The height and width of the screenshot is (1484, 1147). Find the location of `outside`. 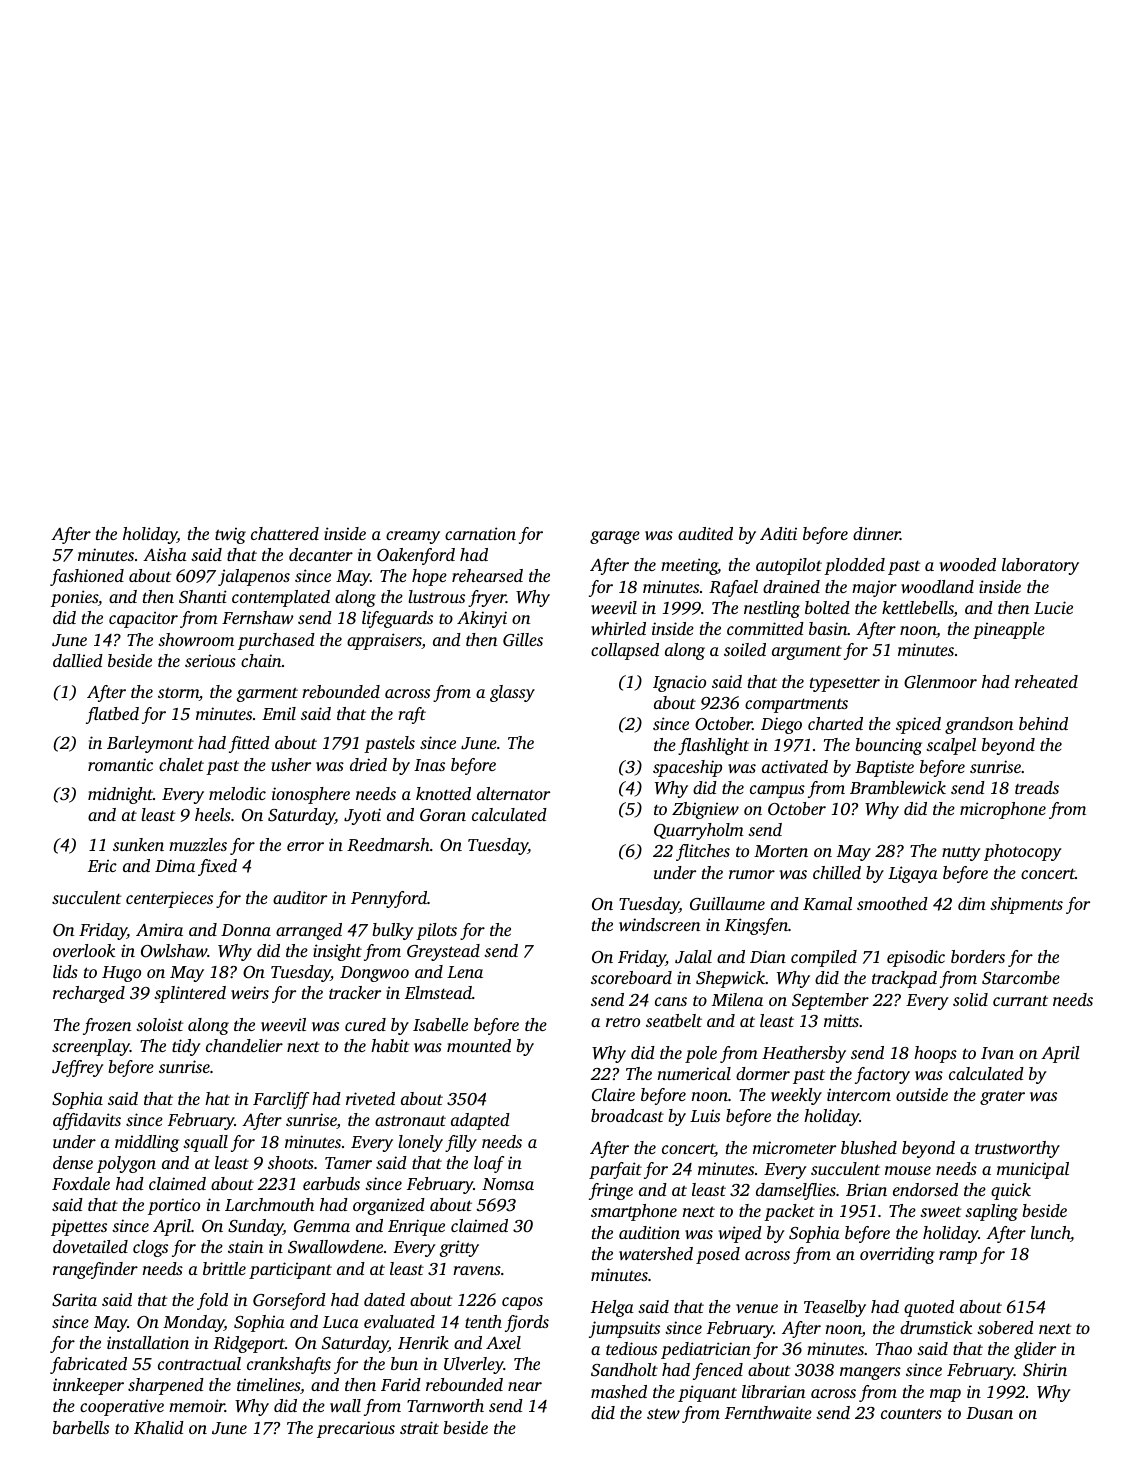

outside is located at coordinates (922, 1094).
